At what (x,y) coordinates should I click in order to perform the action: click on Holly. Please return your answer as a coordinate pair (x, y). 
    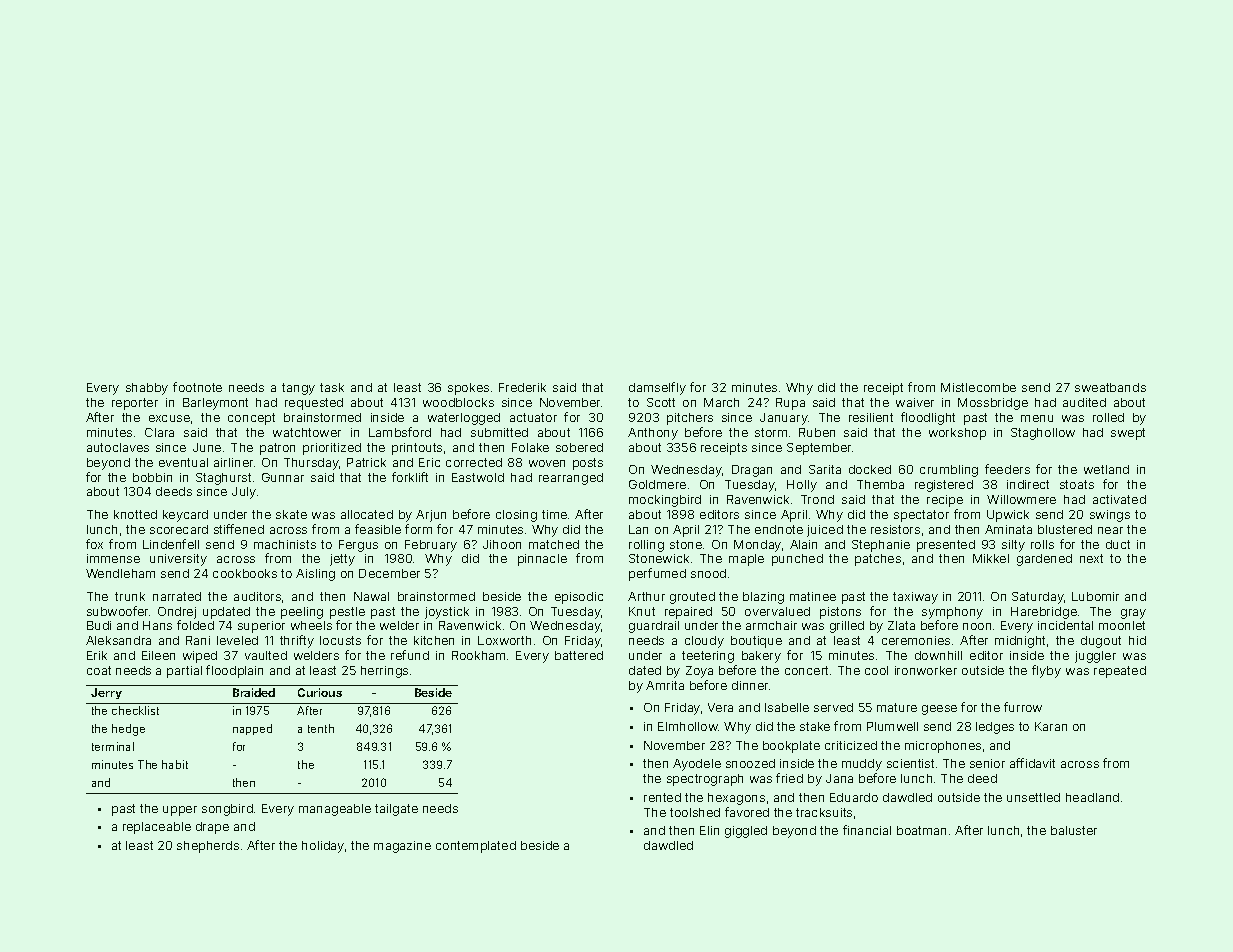
    Looking at the image, I should click on (802, 486).
